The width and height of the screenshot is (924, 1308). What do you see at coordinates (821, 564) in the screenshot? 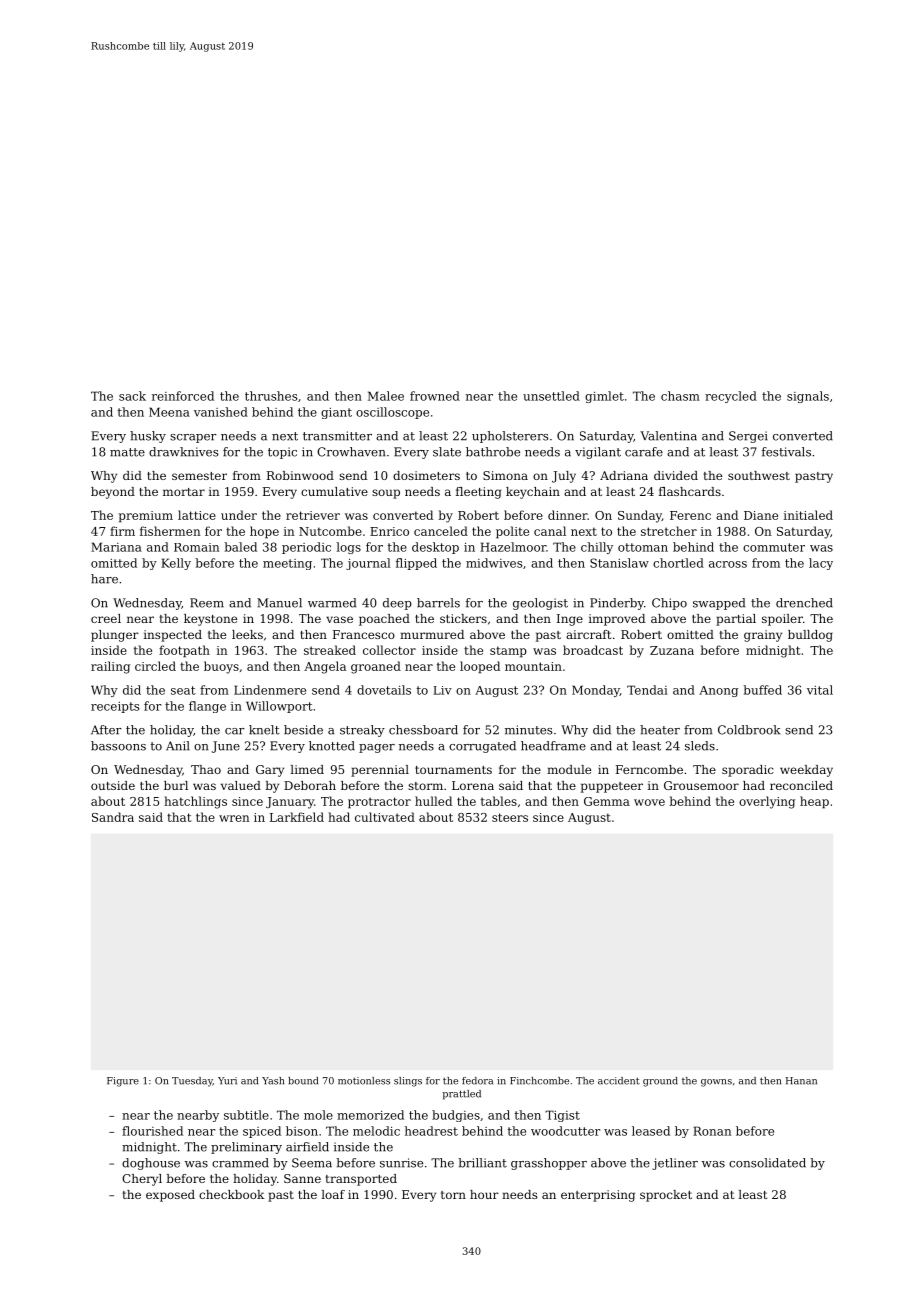
I see `lacy` at bounding box center [821, 564].
